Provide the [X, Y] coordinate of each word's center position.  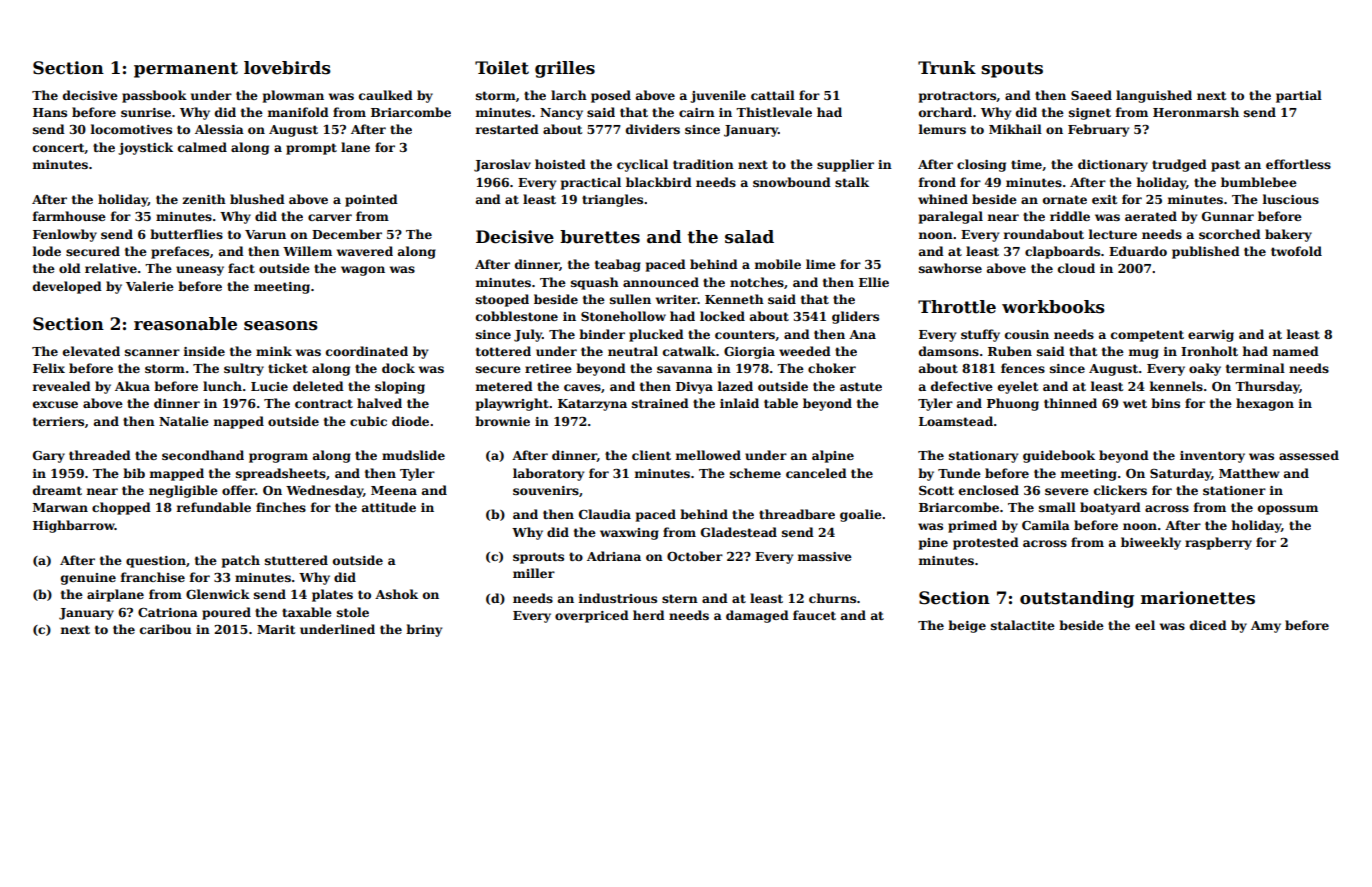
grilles [565, 69]
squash [595, 283]
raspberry [1218, 543]
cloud [1076, 268]
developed [67, 287]
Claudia [605, 514]
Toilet [502, 68]
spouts [1012, 70]
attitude [389, 507]
